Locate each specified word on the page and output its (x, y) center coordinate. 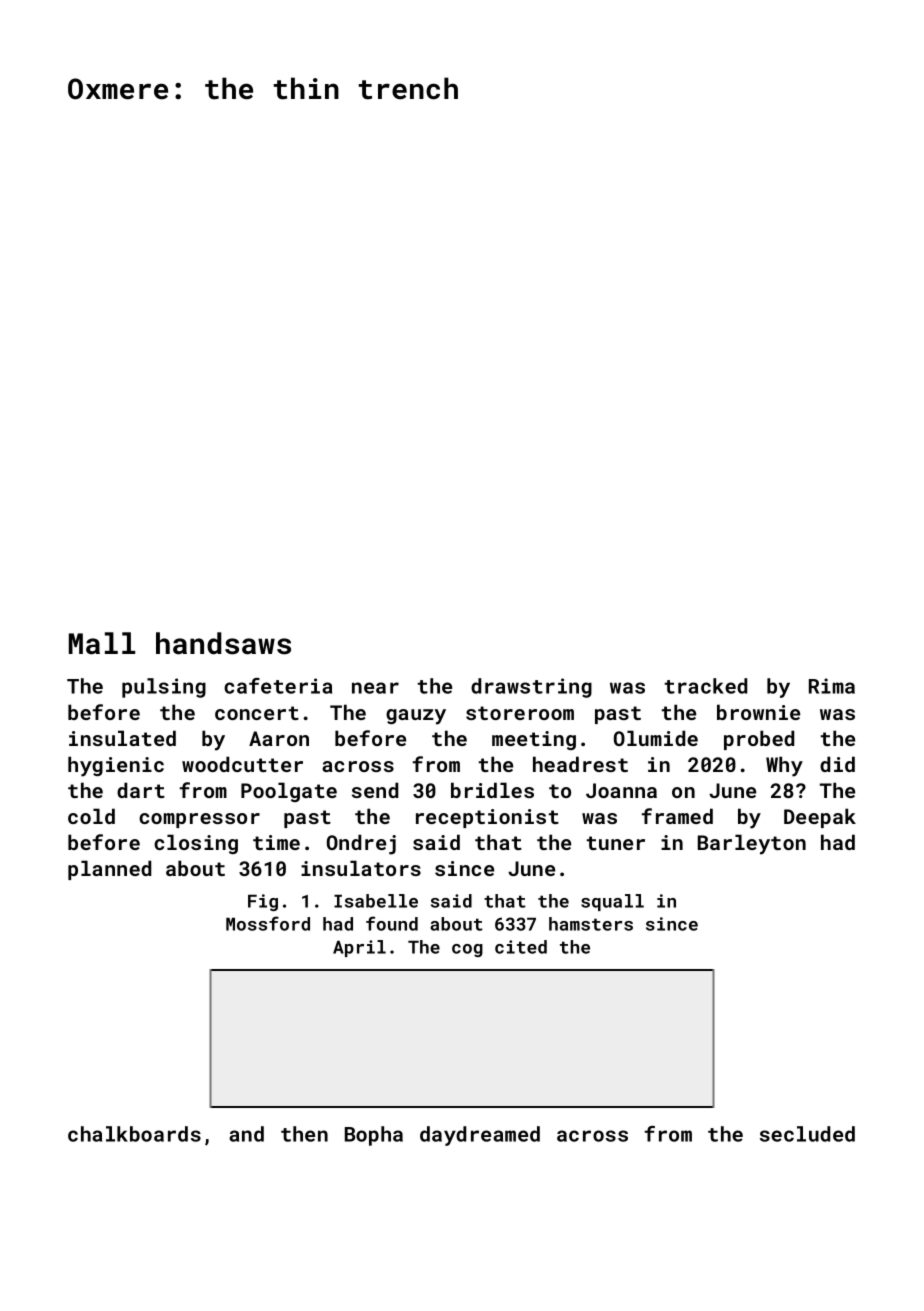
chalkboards (134, 1134)
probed (759, 740)
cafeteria (278, 686)
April (359, 948)
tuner (616, 843)
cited (521, 947)
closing (196, 844)
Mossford (268, 923)
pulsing (164, 688)
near (375, 688)
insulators (361, 868)
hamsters (591, 924)
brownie (758, 712)
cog (467, 950)
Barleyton (752, 844)
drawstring (531, 688)
